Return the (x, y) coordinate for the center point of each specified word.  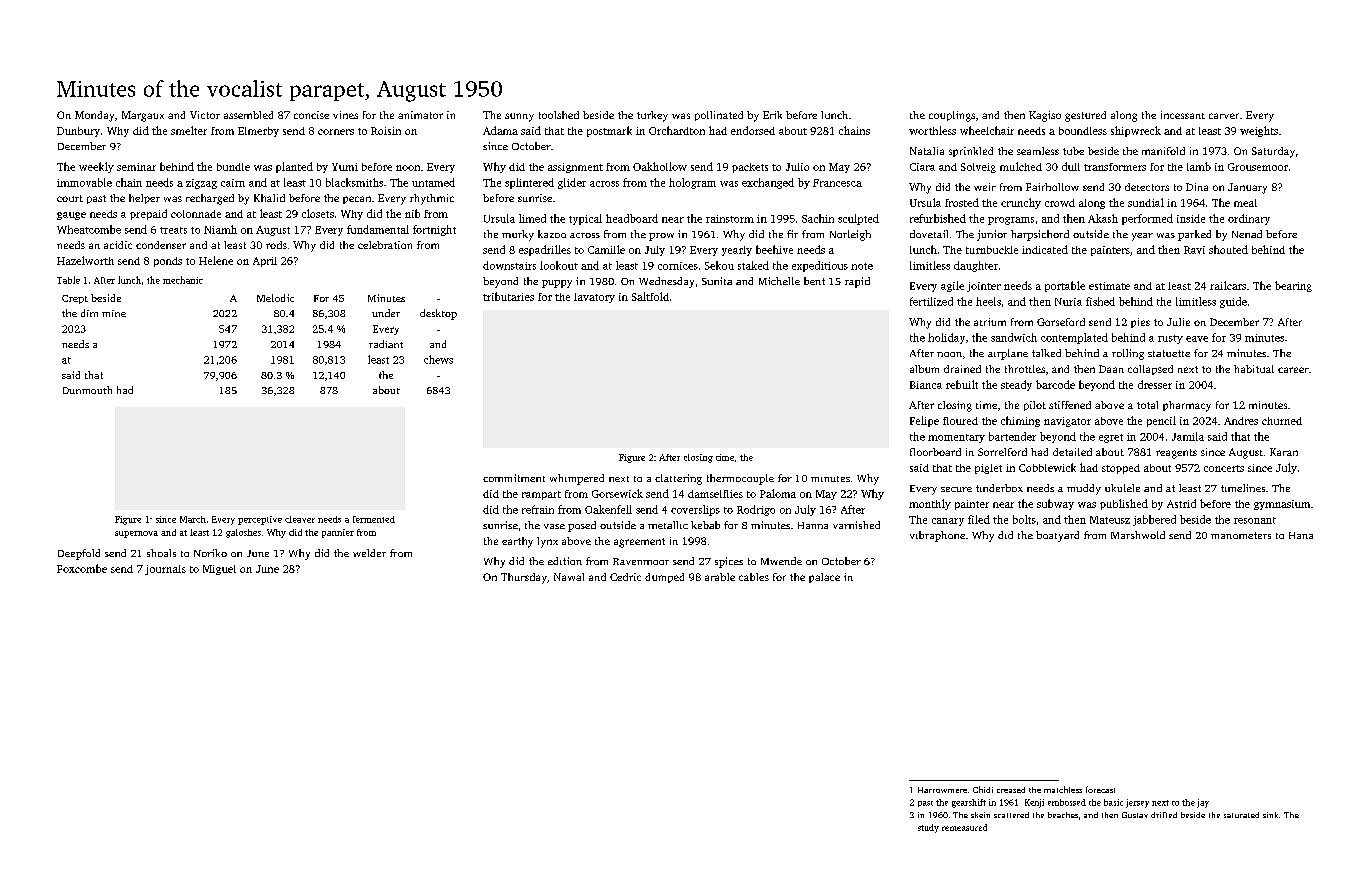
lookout (559, 265)
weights (1259, 131)
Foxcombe (82, 568)
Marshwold (1138, 535)
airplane (1008, 354)
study (928, 828)
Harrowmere (942, 790)
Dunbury (78, 132)
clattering (678, 479)
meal (1245, 203)
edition (565, 561)
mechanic (183, 280)
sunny (519, 117)
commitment (514, 478)
